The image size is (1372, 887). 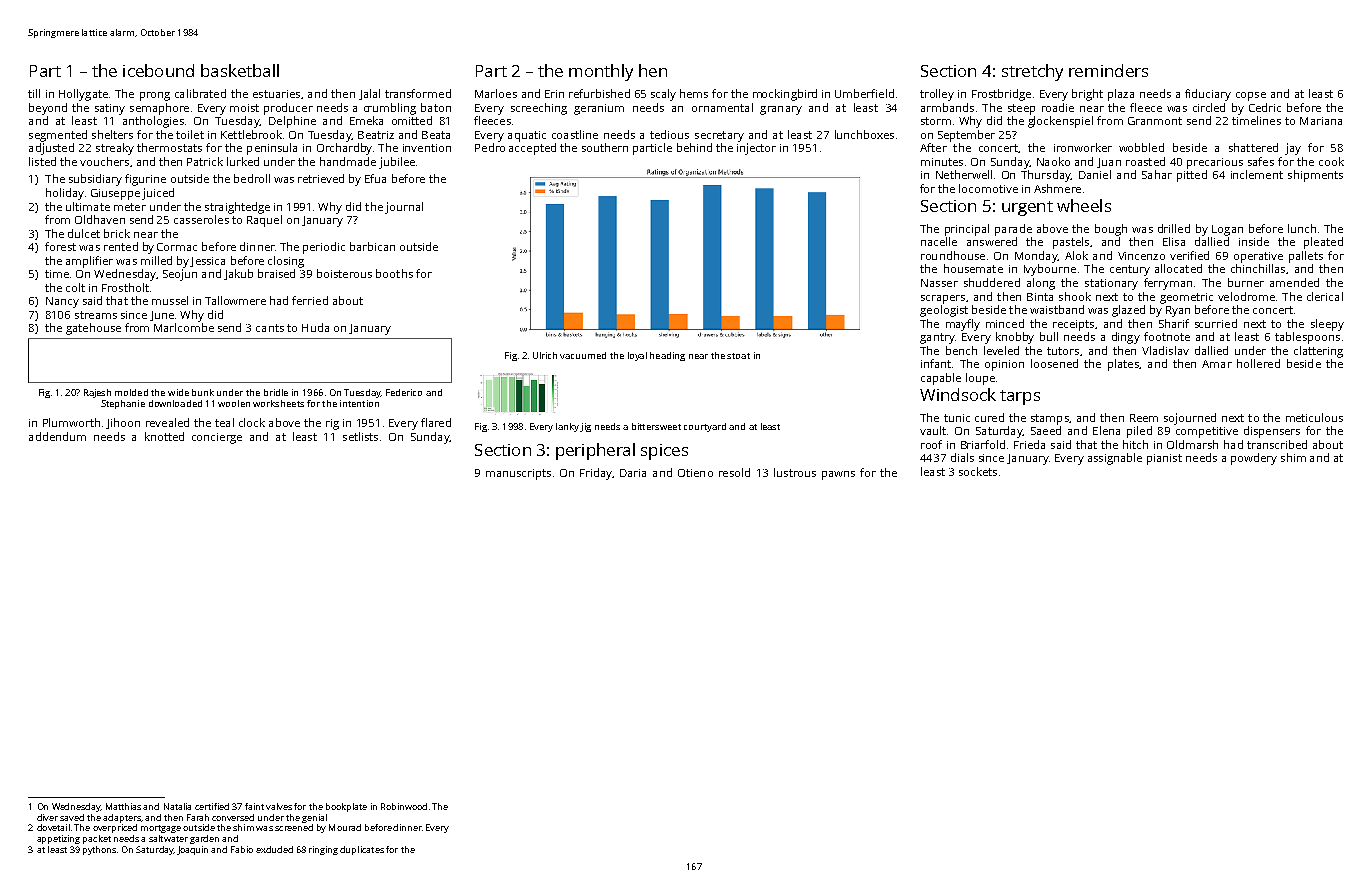 What do you see at coordinates (1178, 268) in the document?
I see `allocated` at bounding box center [1178, 268].
